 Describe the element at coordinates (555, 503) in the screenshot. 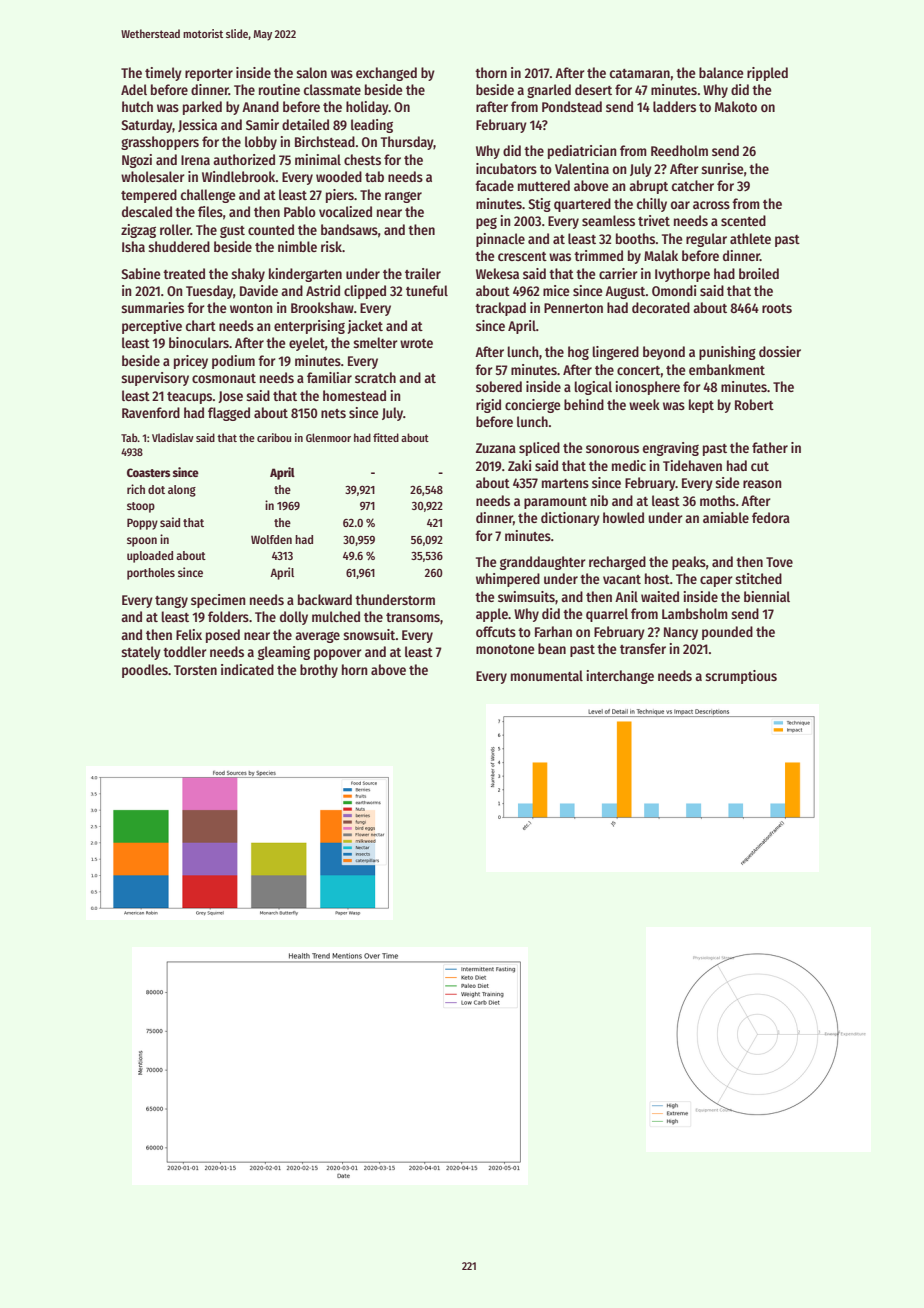

I see `paramount` at that location.
